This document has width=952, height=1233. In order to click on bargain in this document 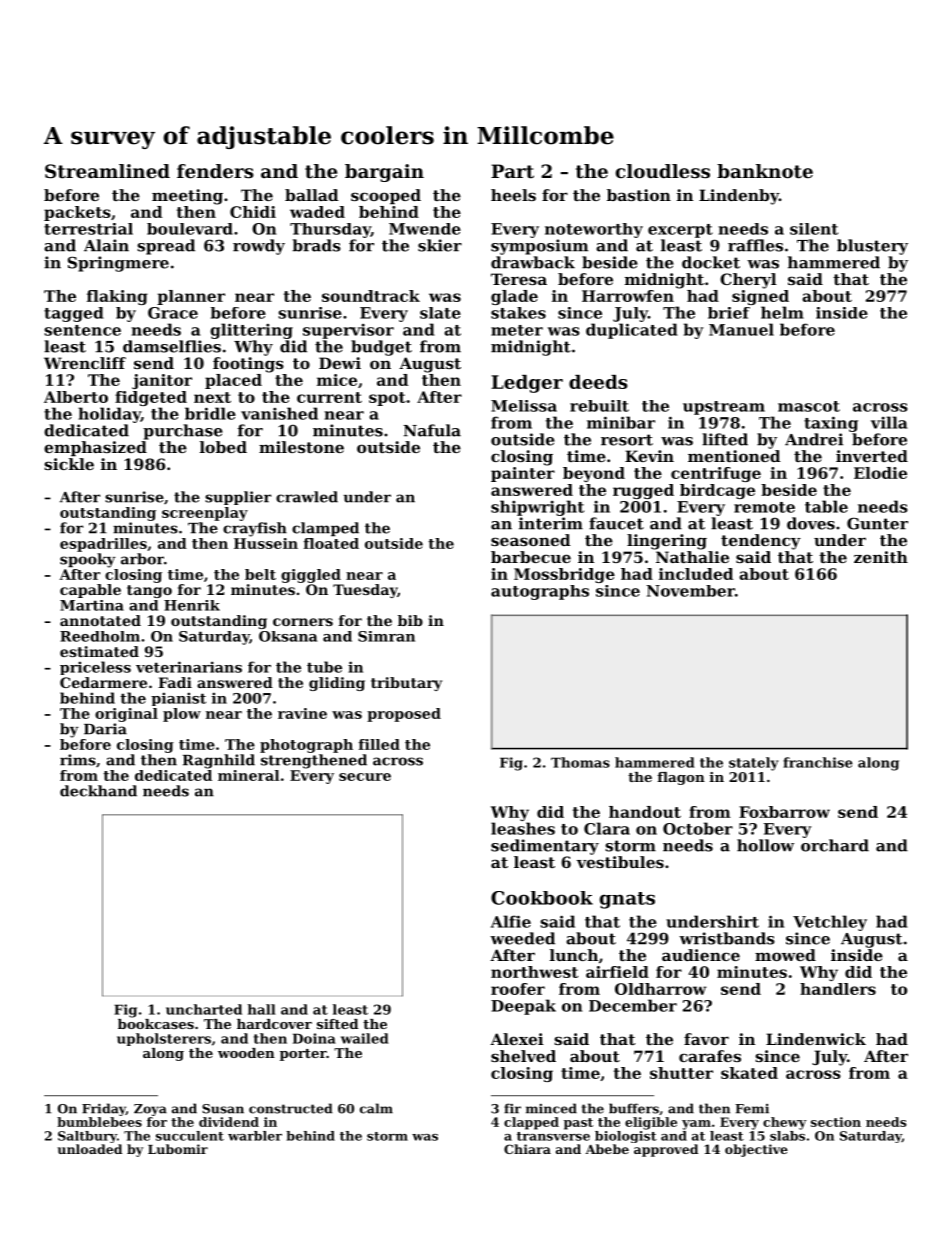, I will do `click(384, 173)`.
